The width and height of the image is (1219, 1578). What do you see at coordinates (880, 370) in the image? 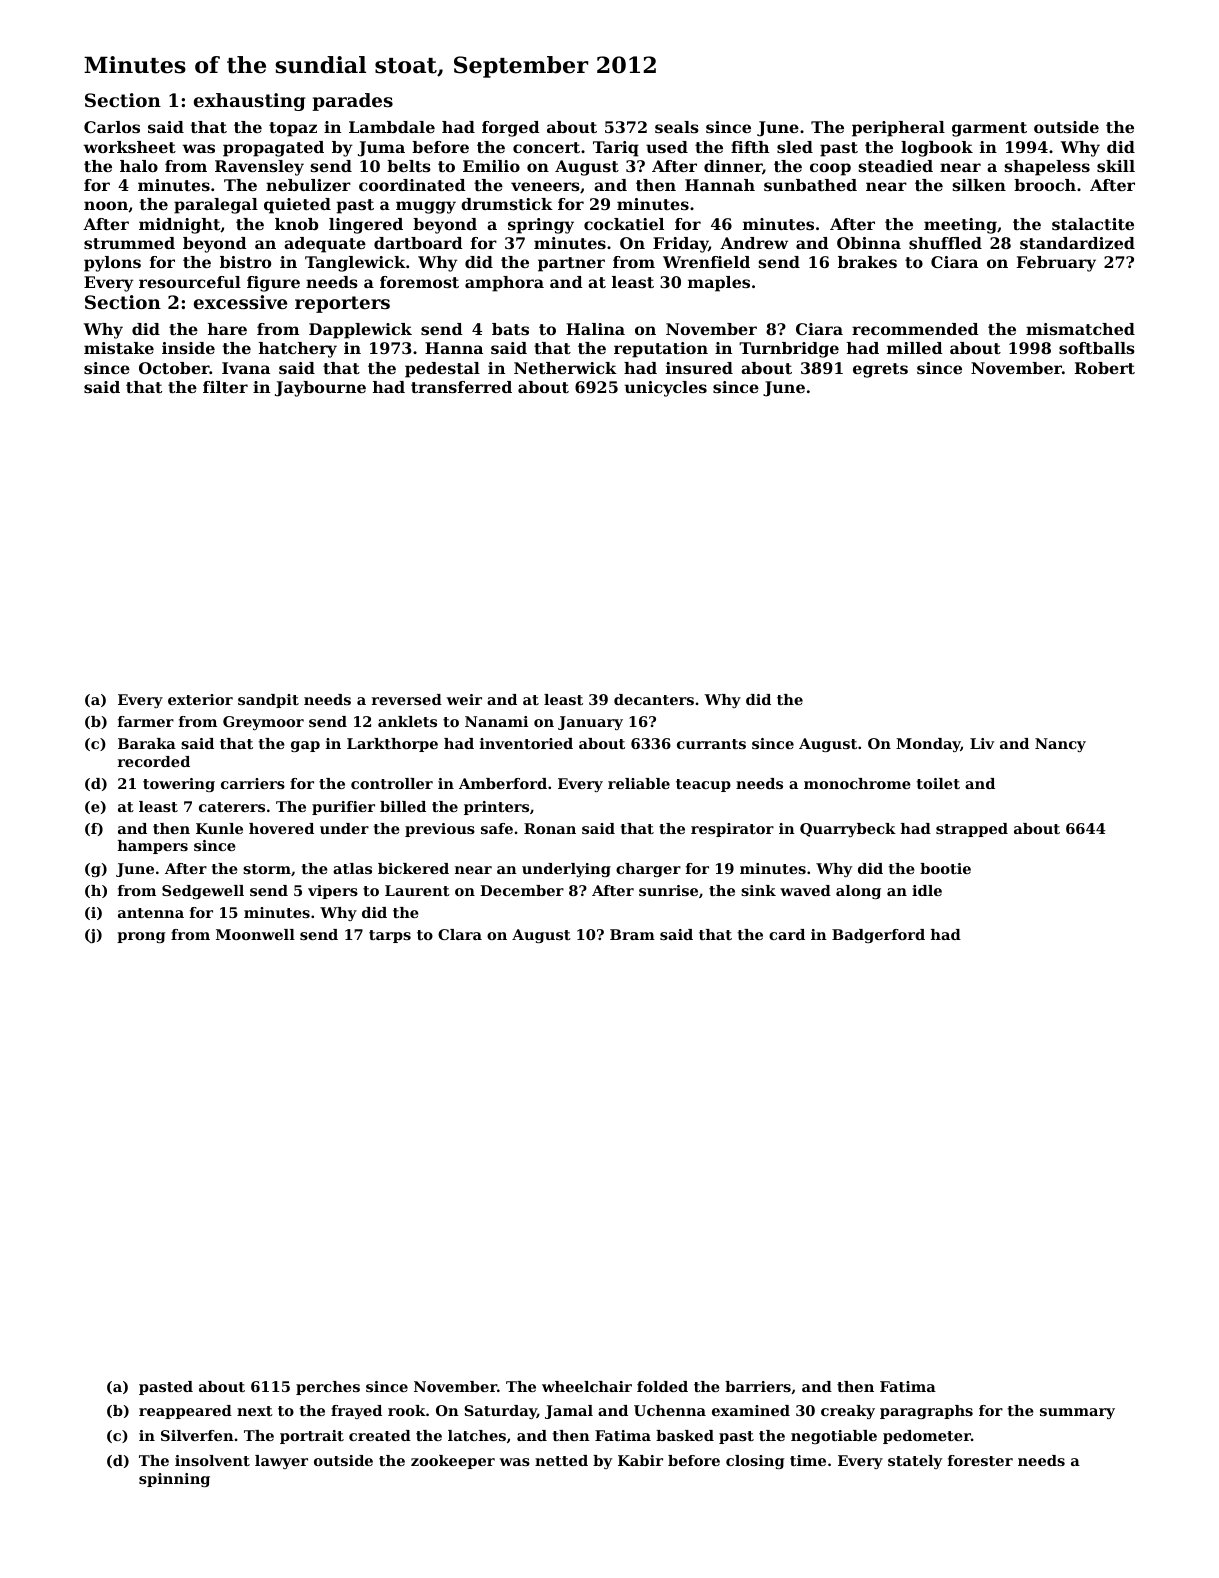
I see `egrets` at bounding box center [880, 370].
